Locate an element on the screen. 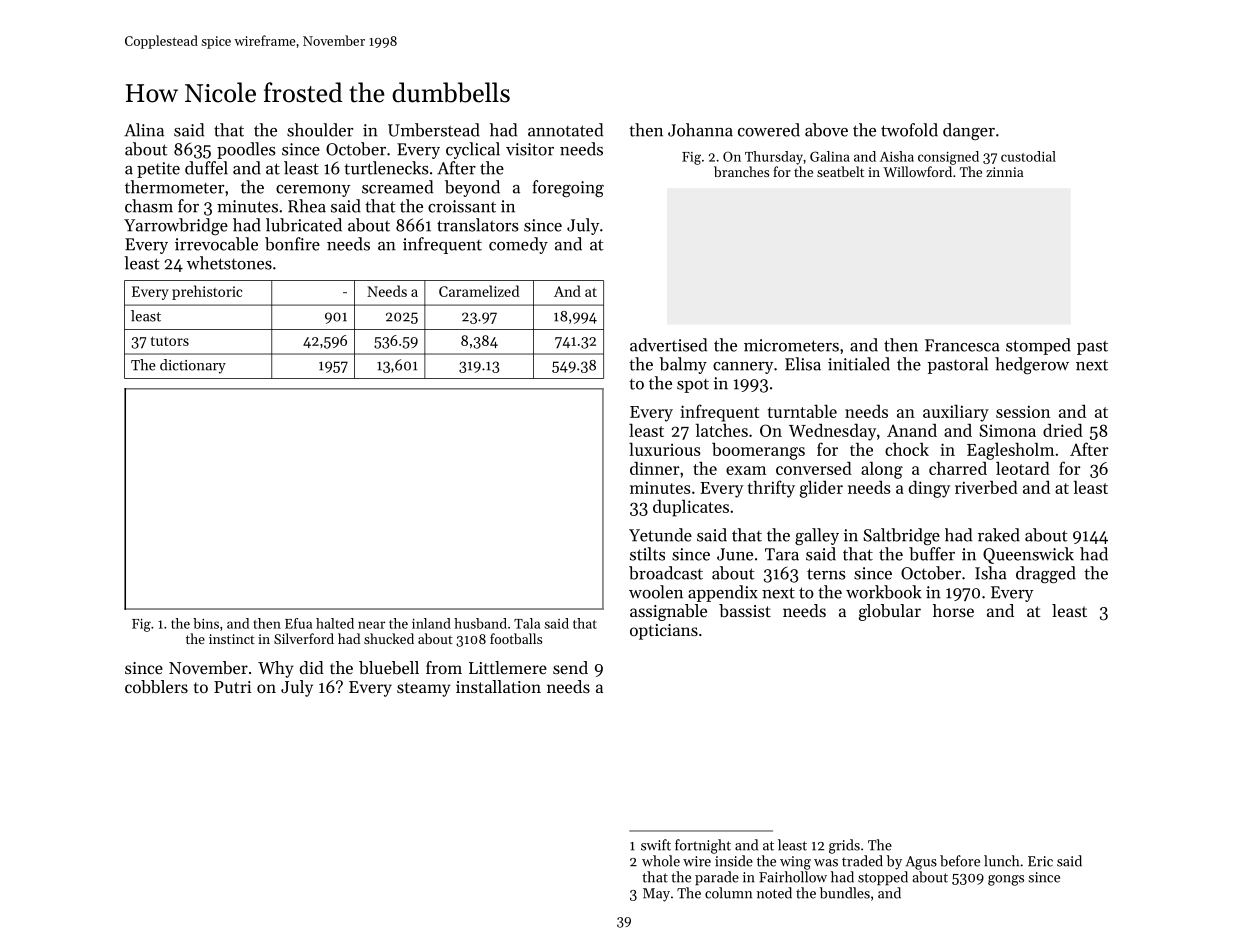 The height and width of the screenshot is (952, 1233). advertised is located at coordinates (668, 345).
